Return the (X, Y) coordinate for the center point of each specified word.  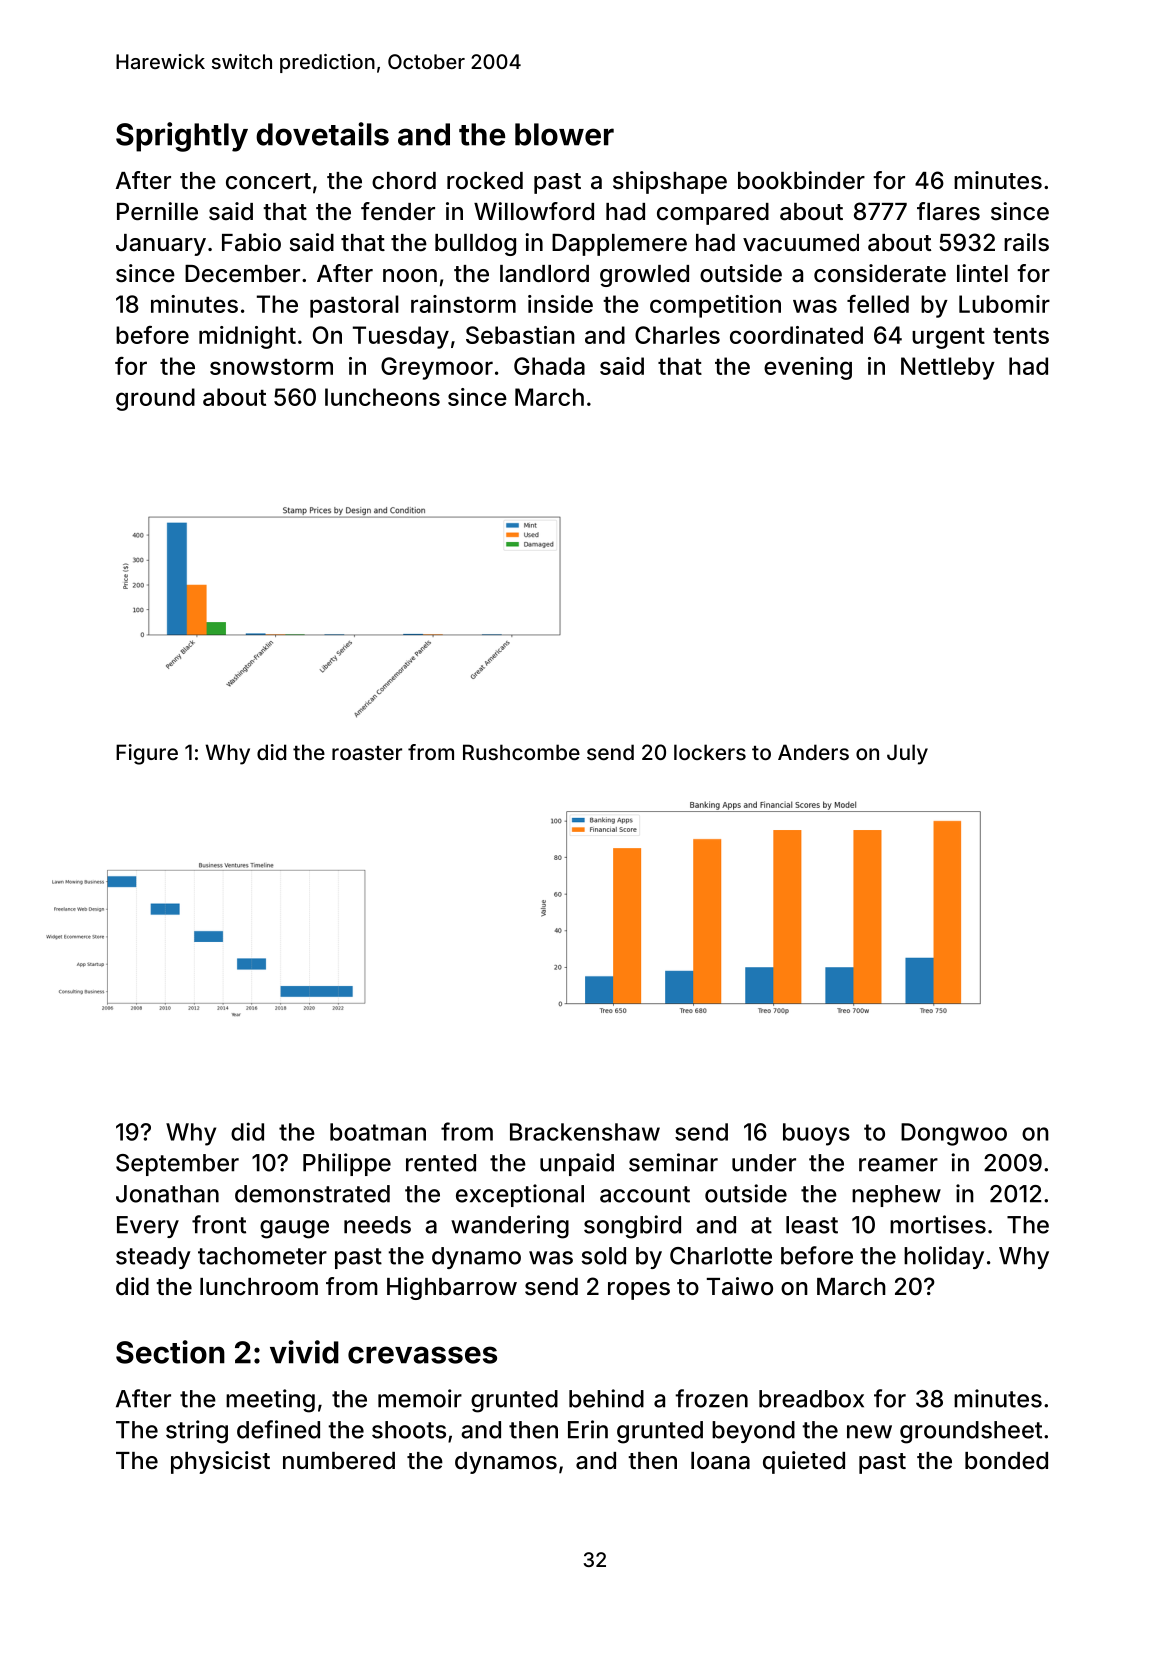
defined (278, 1429)
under (764, 1163)
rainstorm (463, 304)
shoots (409, 1430)
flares (948, 211)
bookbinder (801, 180)
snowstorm (271, 367)
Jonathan (167, 1194)
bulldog (475, 245)
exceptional (520, 1195)
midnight (247, 337)
